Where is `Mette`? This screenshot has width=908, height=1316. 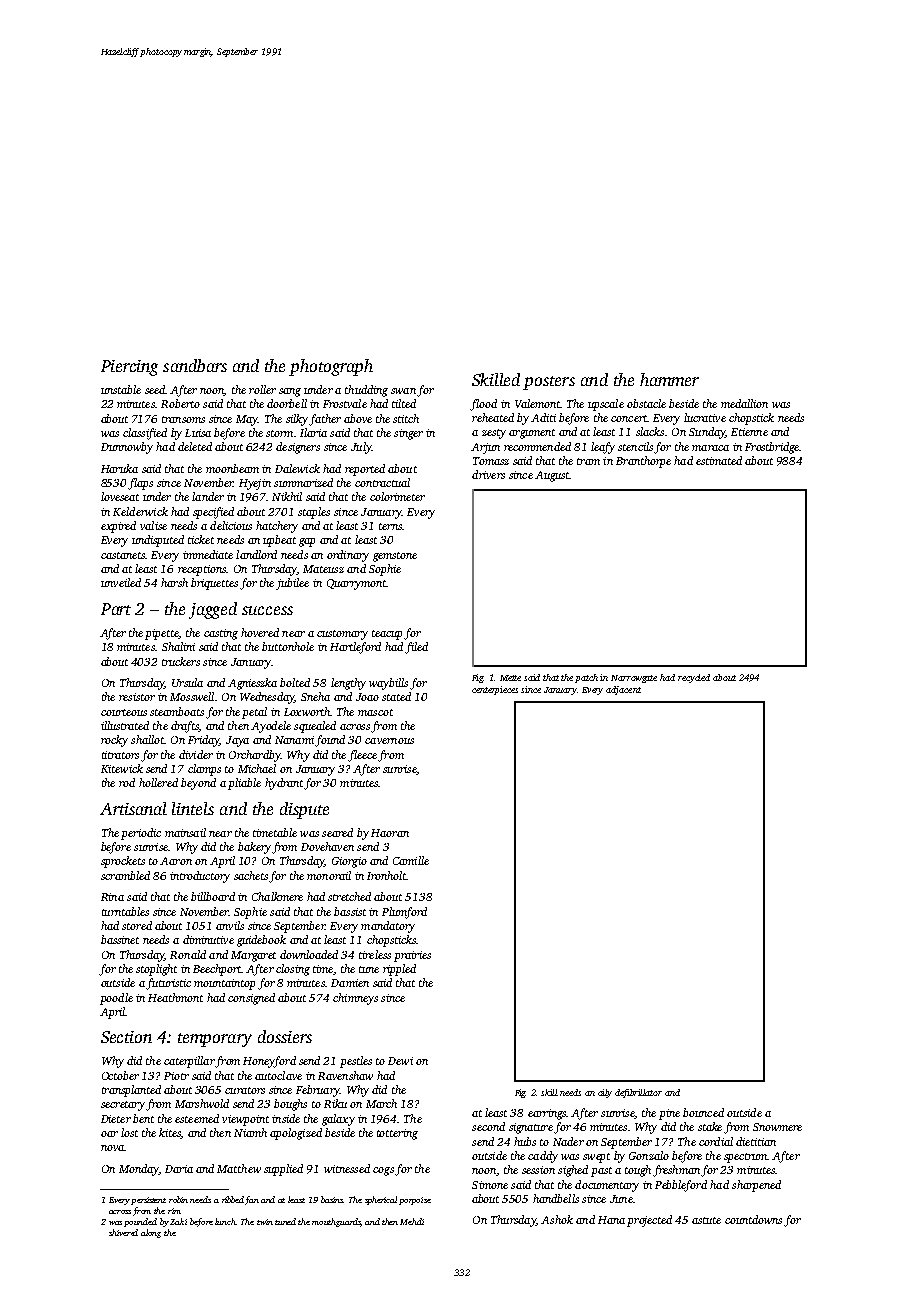 Mette is located at coordinates (510, 678).
